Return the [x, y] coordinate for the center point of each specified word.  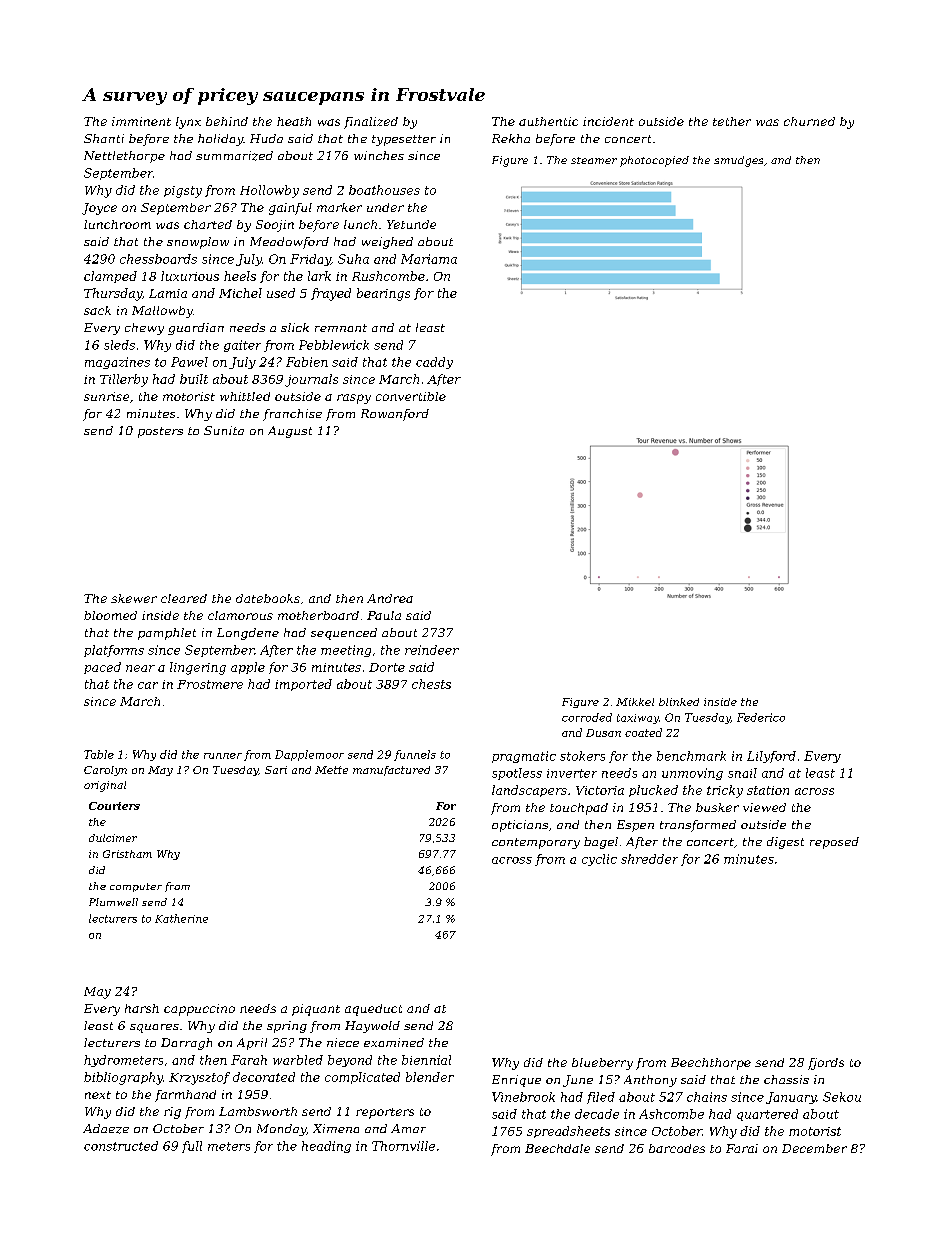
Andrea [390, 598]
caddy [434, 363]
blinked [679, 702]
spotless [517, 774]
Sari [276, 770]
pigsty [183, 192]
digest [785, 843]
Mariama [429, 259]
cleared [184, 598]
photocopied [654, 161]
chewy [144, 329]
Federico [761, 717]
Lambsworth [258, 1111]
